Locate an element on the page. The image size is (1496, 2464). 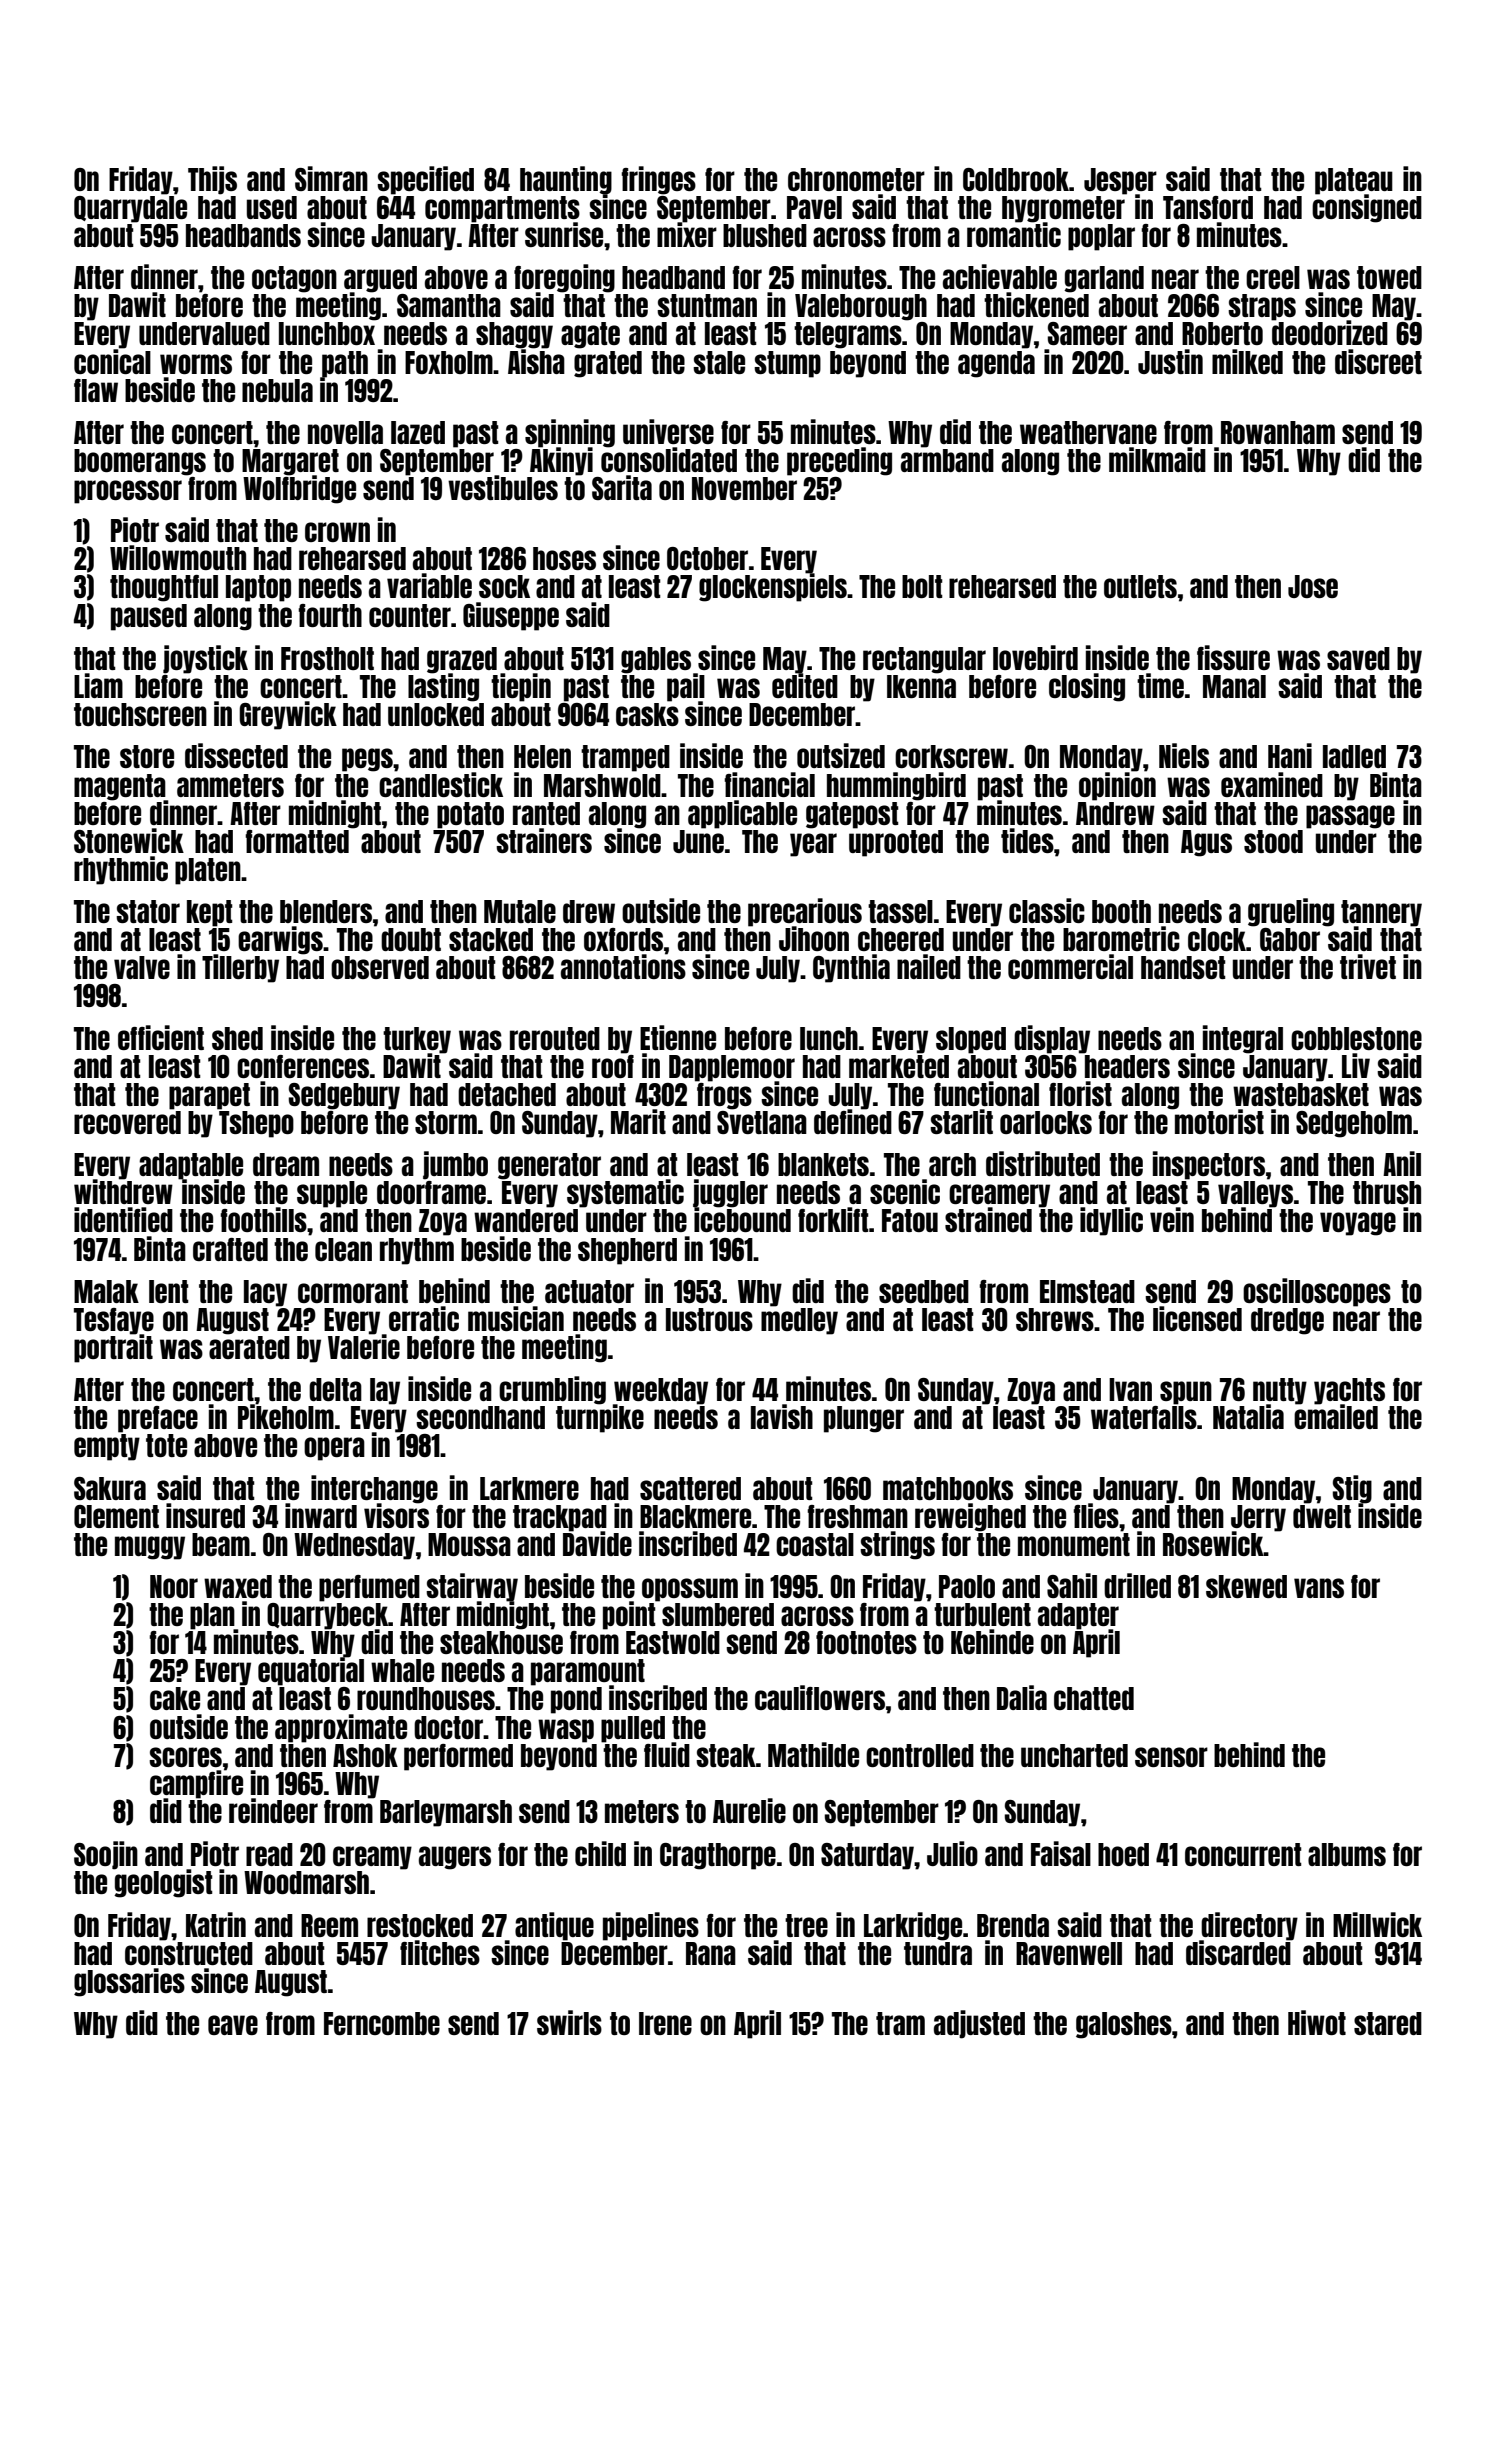
Hani is located at coordinates (1290, 755).
